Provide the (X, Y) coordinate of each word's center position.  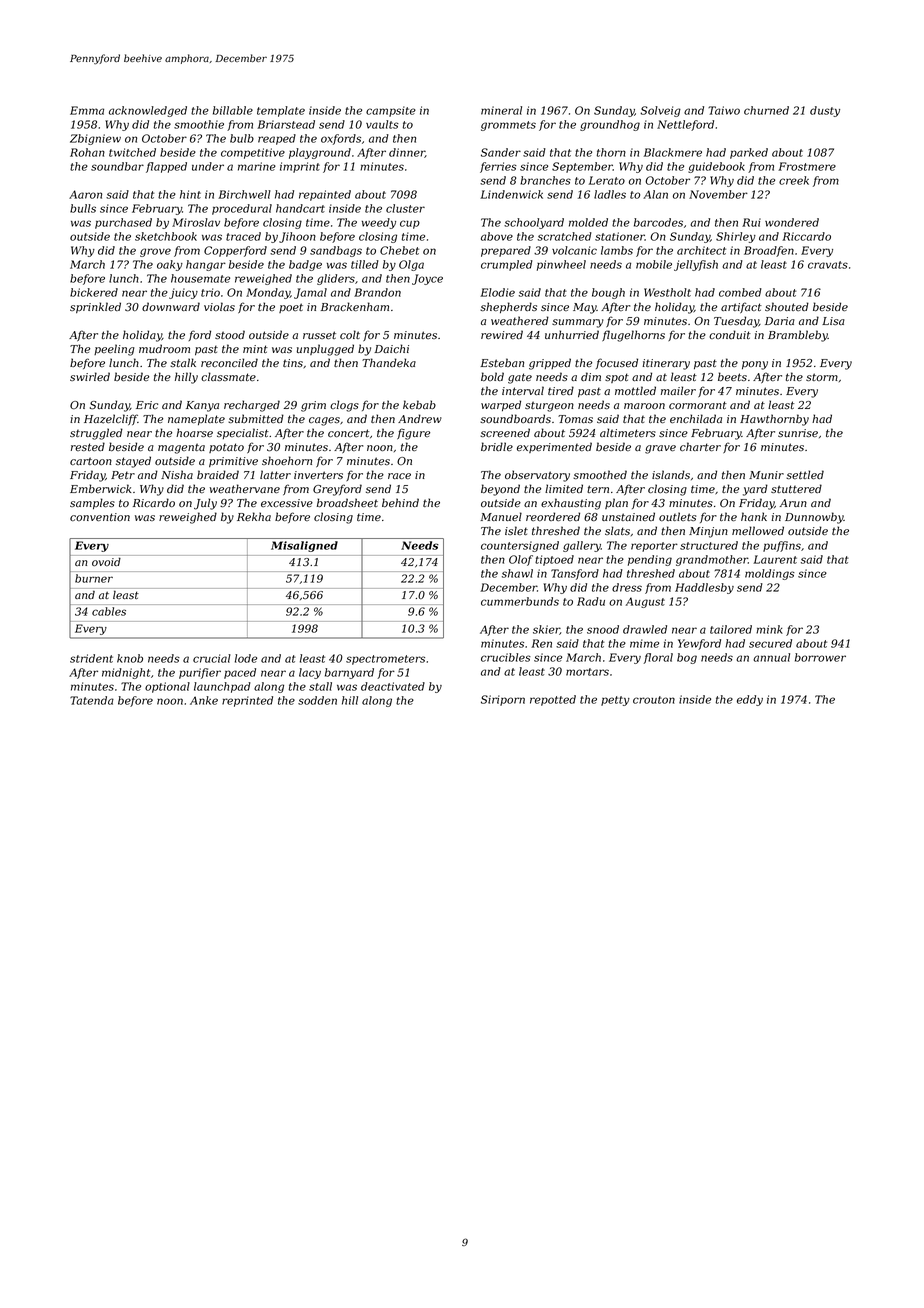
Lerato (607, 180)
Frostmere (807, 166)
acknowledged (148, 111)
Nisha (177, 474)
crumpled (507, 265)
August (645, 602)
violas (219, 306)
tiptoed (554, 560)
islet (516, 530)
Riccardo (806, 236)
